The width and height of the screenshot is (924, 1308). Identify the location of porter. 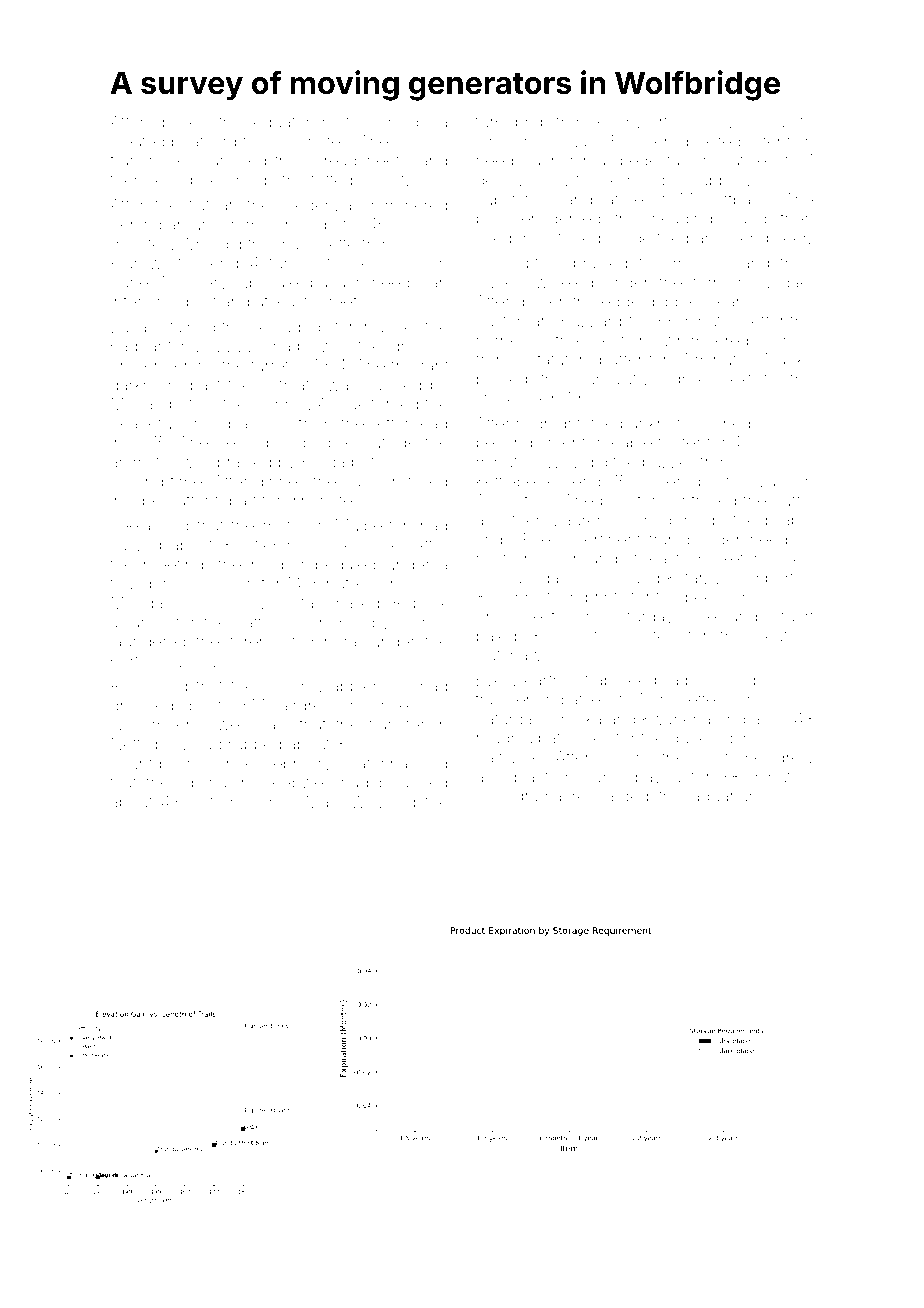
(132, 663).
